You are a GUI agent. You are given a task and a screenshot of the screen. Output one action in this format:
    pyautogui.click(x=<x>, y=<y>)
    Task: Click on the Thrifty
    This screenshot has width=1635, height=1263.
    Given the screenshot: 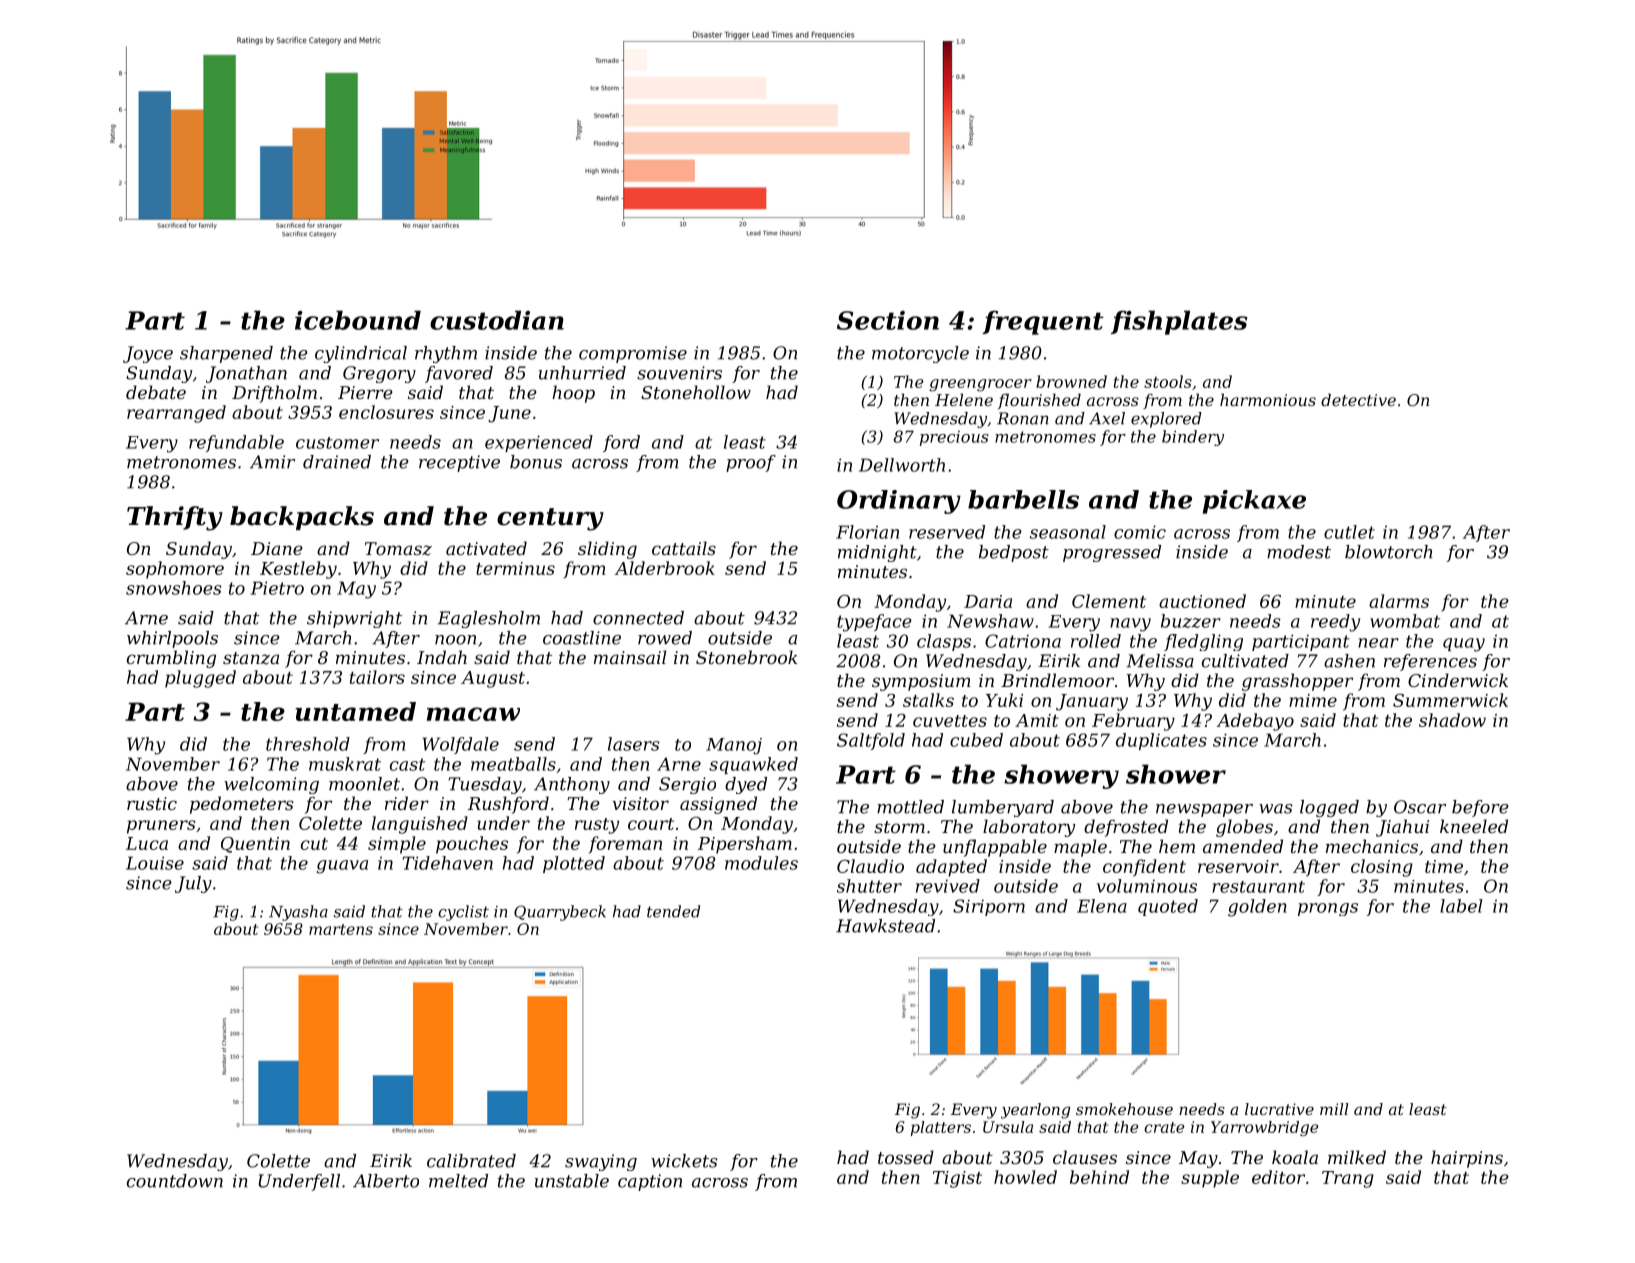 What is the action you would take?
    pyautogui.click(x=175, y=518)
